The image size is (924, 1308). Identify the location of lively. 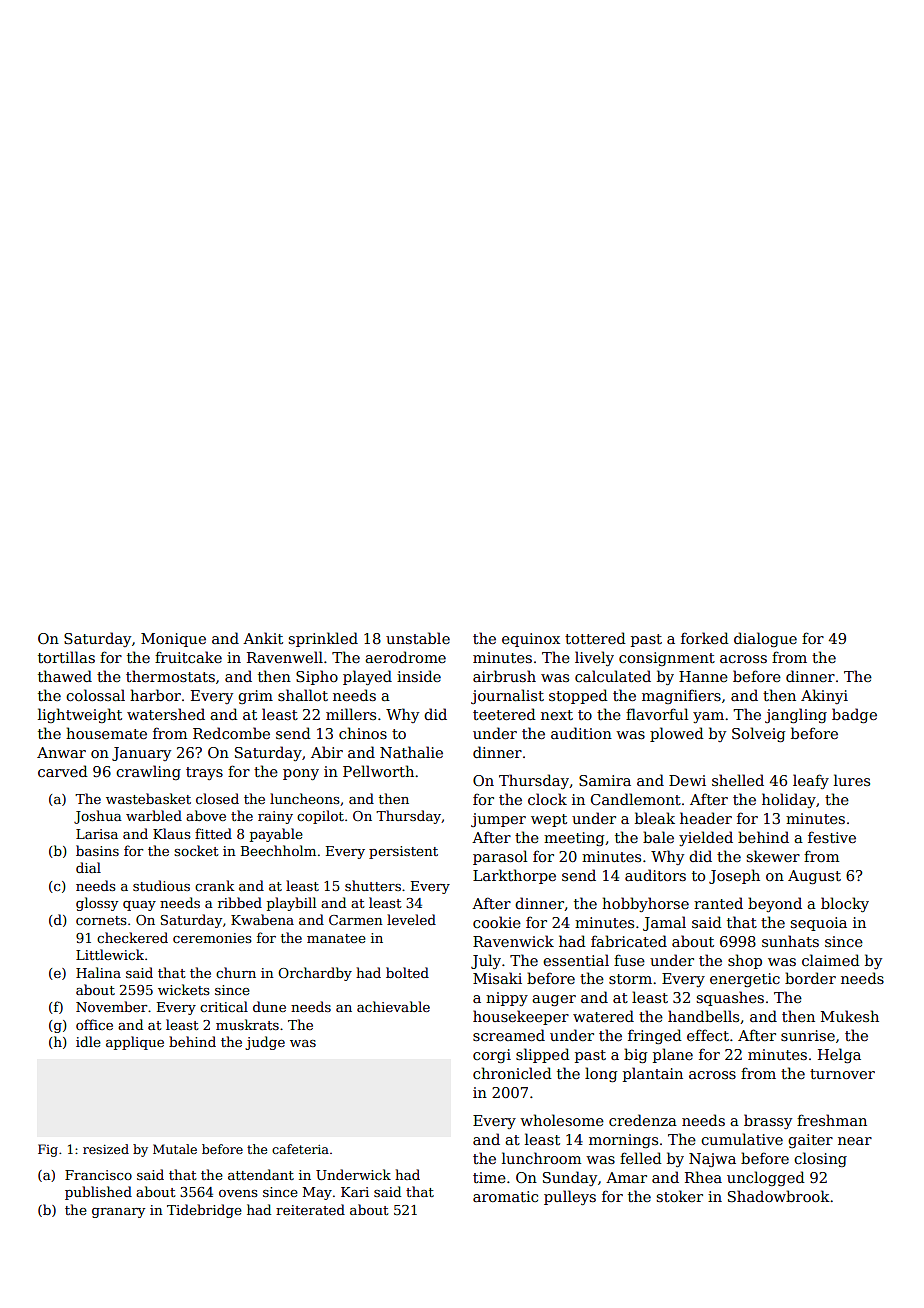
(594, 658).
